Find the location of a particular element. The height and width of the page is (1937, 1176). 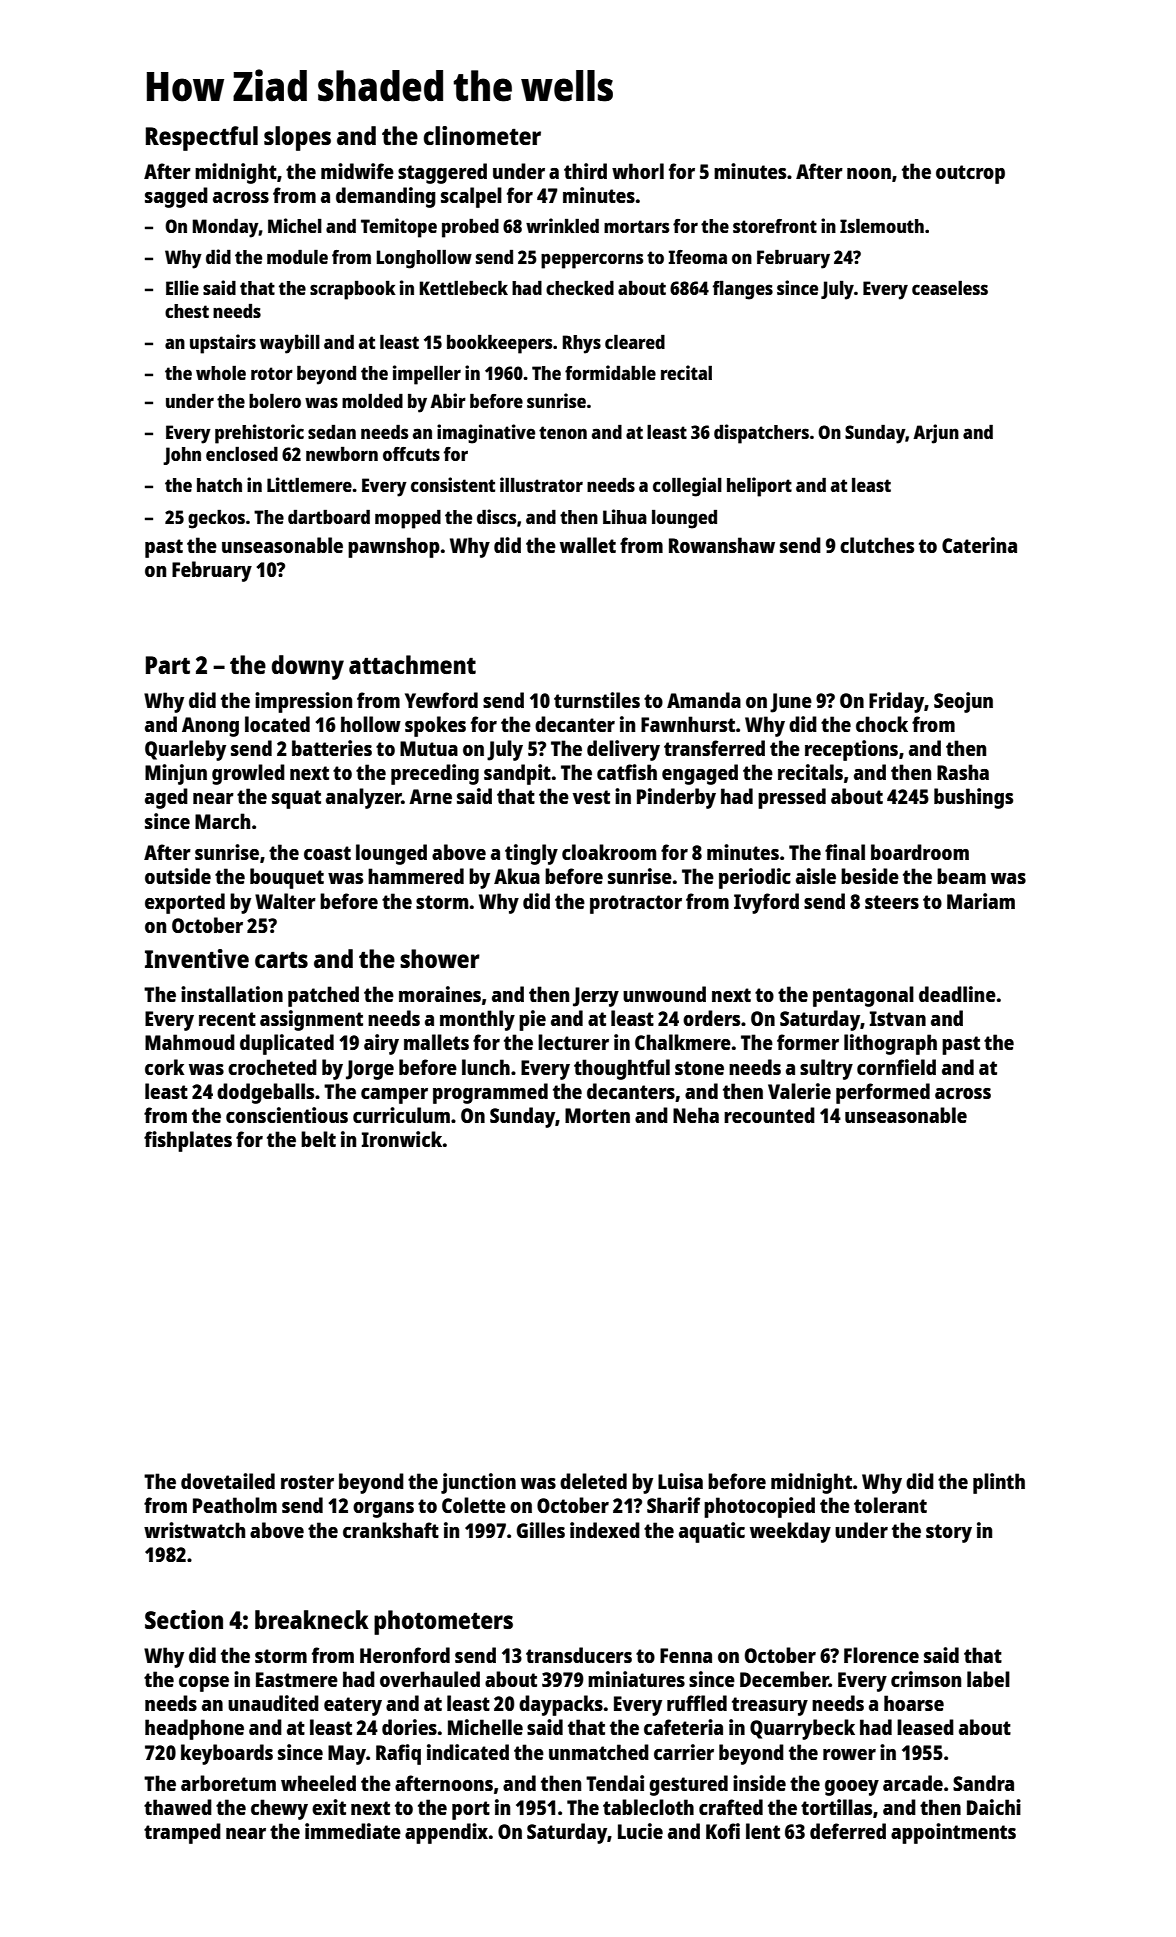

slopes is located at coordinates (297, 138).
